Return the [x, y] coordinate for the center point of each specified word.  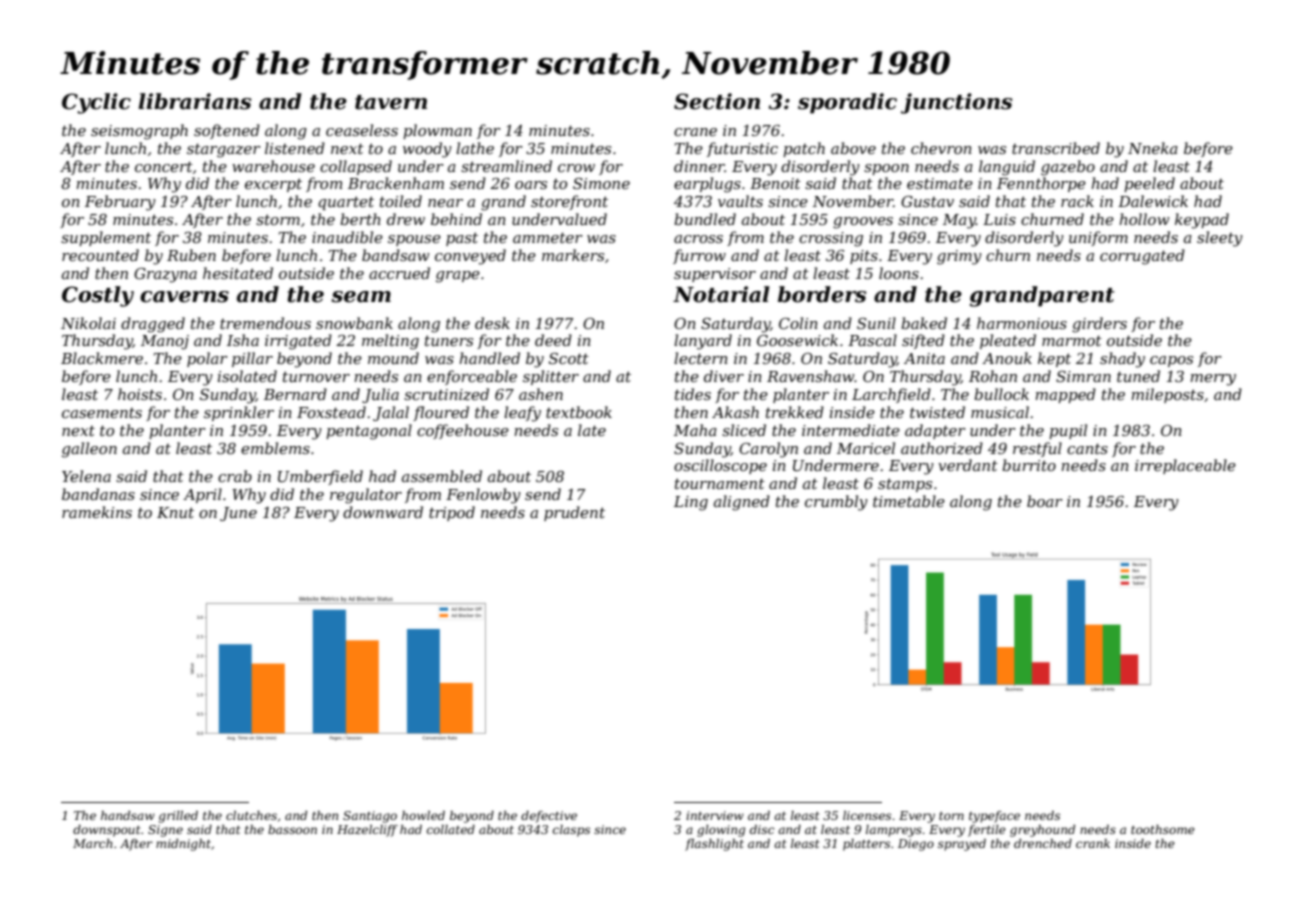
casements [102, 413]
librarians [194, 101]
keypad [1202, 221]
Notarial [721, 294]
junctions [956, 103]
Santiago [370, 817]
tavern [391, 102]
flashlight [714, 845]
